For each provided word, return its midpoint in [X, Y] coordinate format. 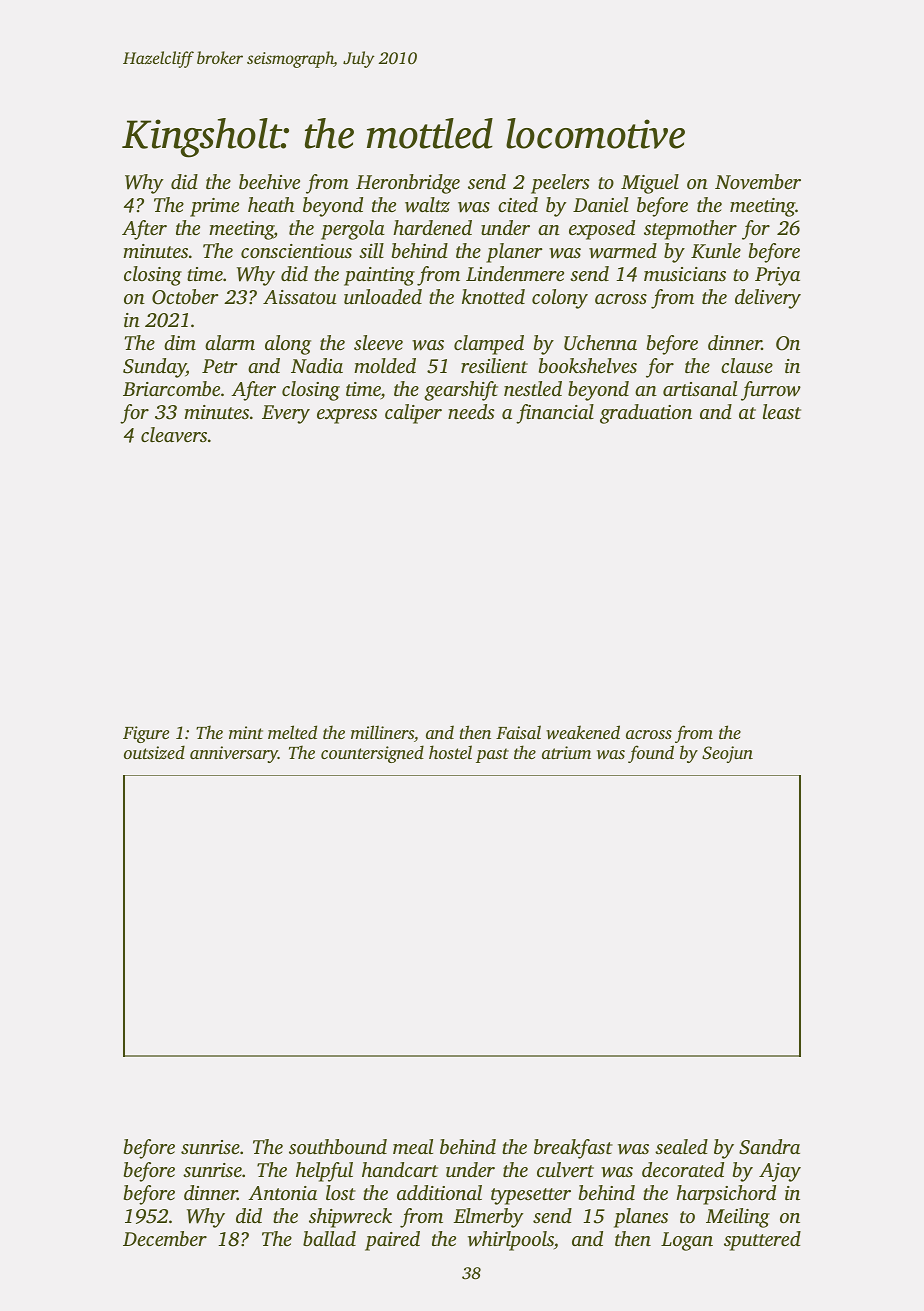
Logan [687, 1241]
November [758, 181]
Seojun [727, 754]
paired [392, 1241]
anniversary [234, 754]
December [165, 1238]
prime [214, 207]
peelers [560, 184]
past [492, 755]
